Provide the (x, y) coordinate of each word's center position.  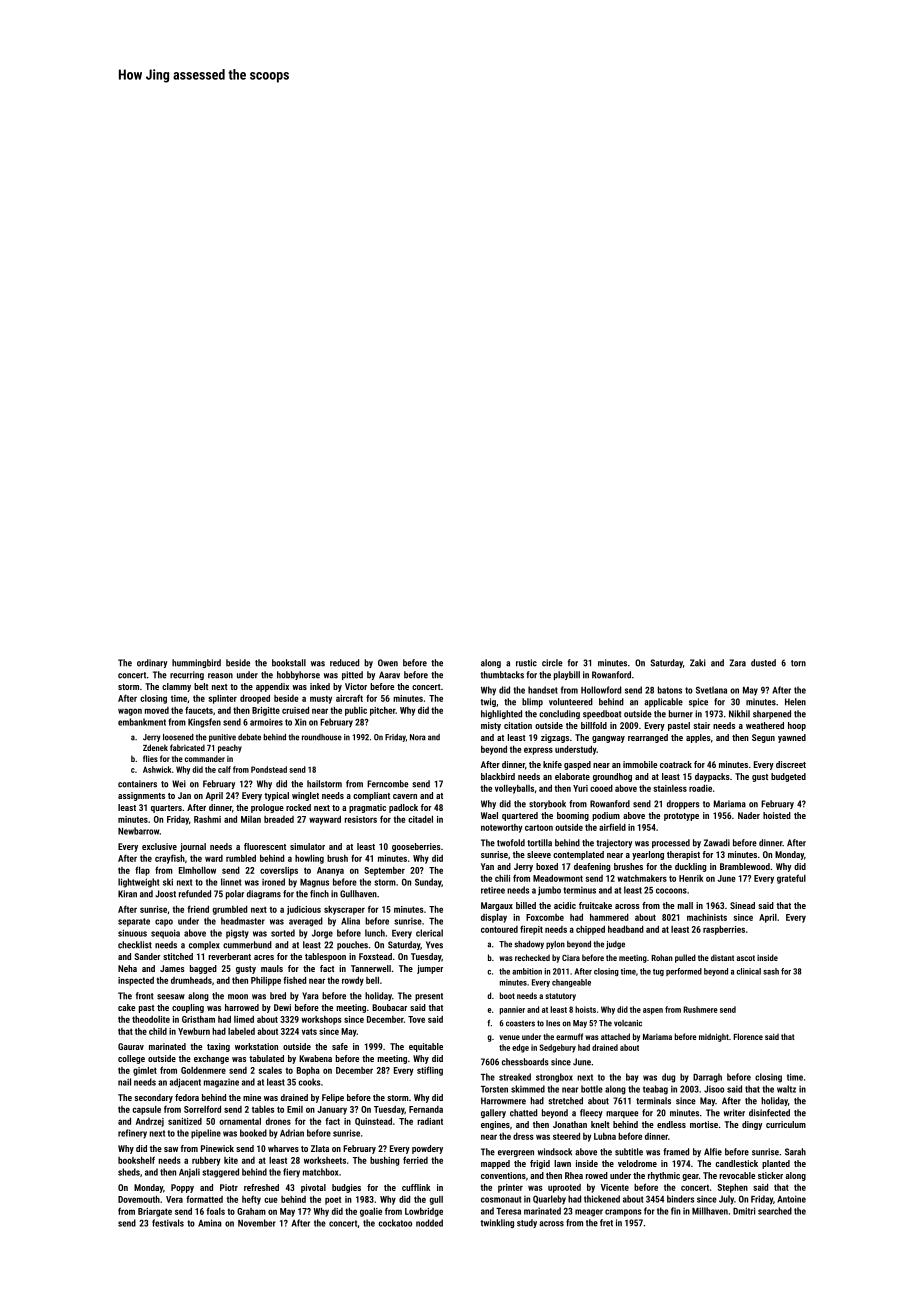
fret (606, 1223)
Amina (210, 1223)
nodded (429, 1223)
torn (798, 663)
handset (543, 690)
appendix (272, 687)
